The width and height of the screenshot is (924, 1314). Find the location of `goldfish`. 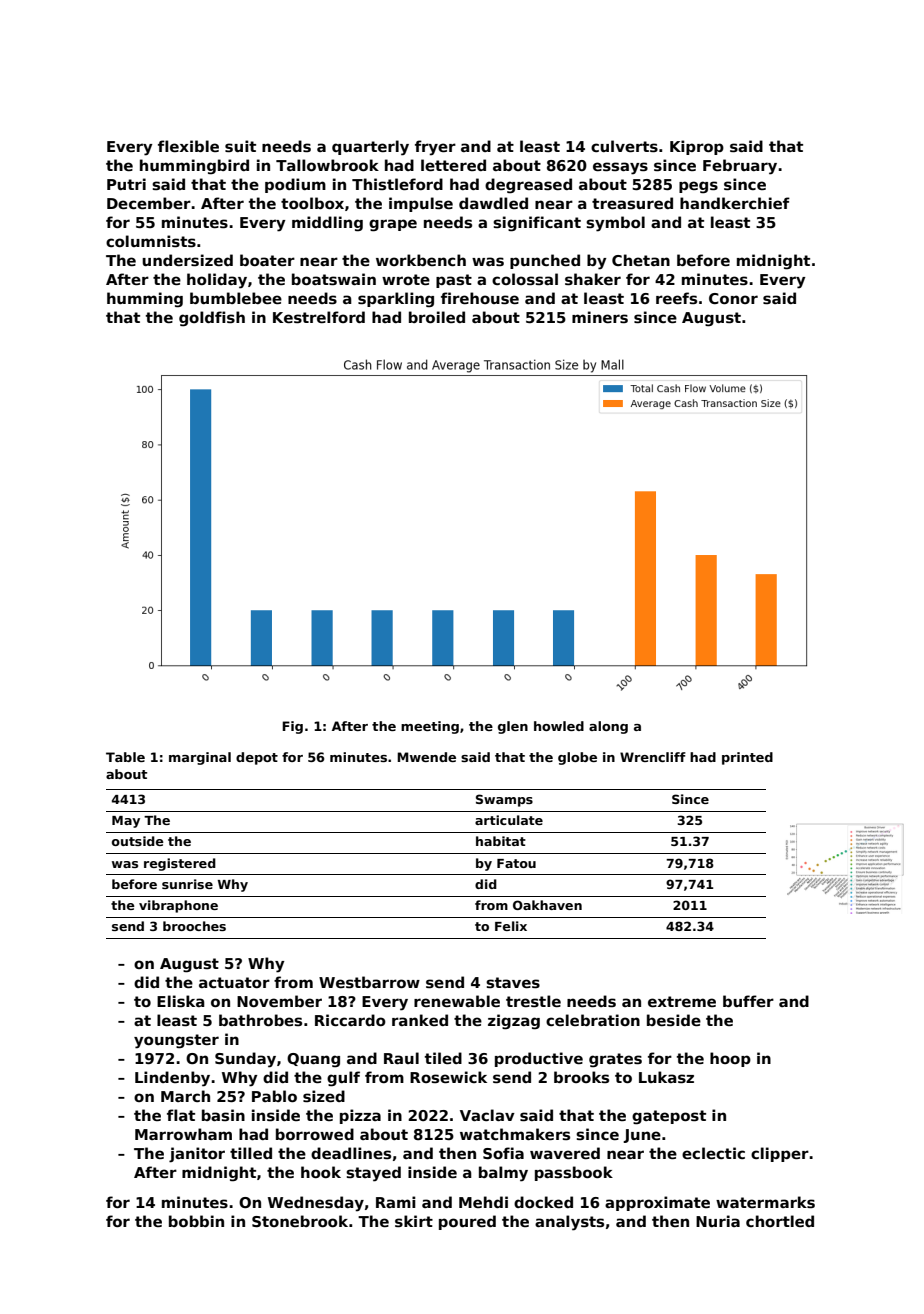

goldfish is located at coordinates (212, 319).
